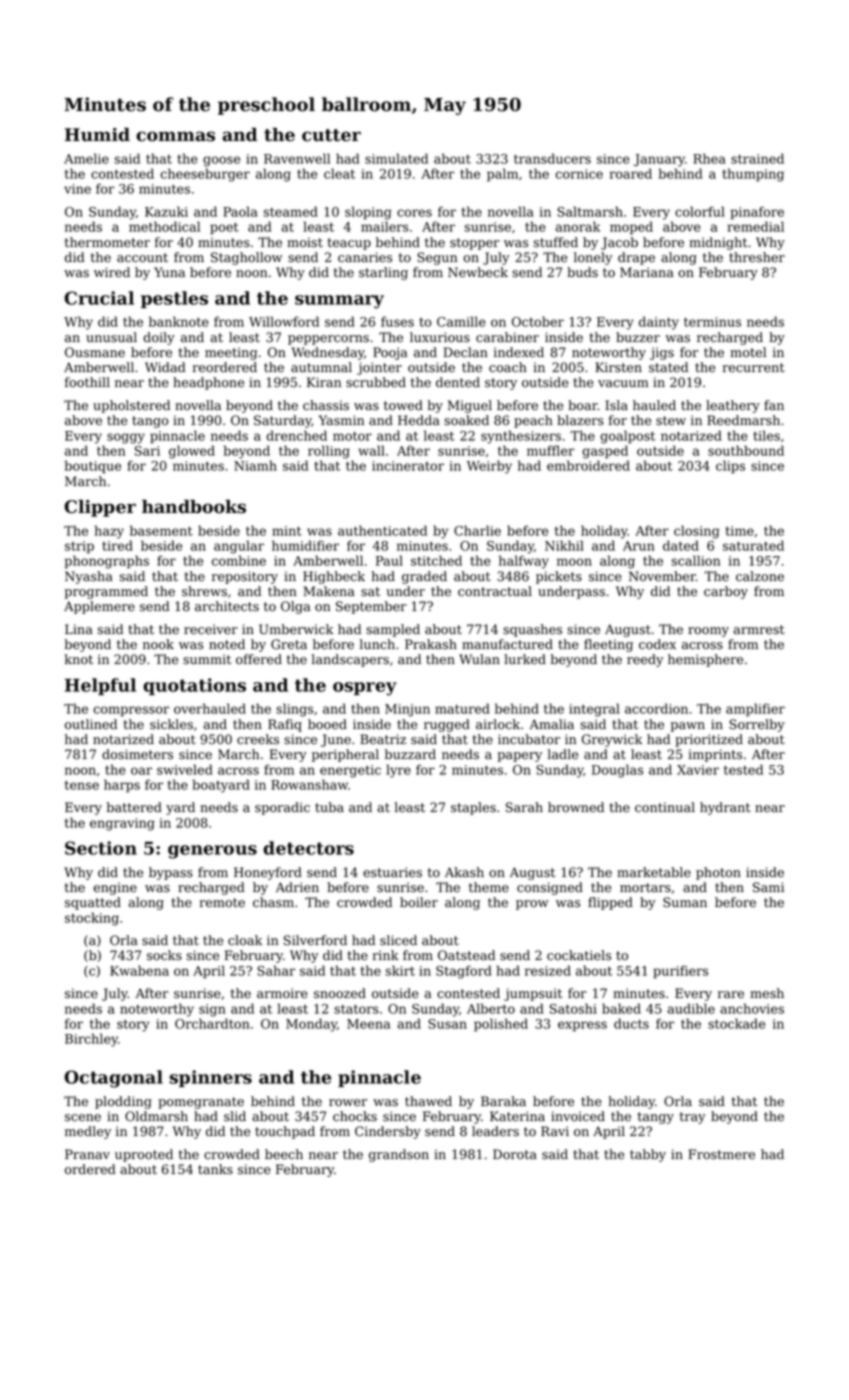  Describe the element at coordinates (222, 903) in the document. I see `remote` at that location.
